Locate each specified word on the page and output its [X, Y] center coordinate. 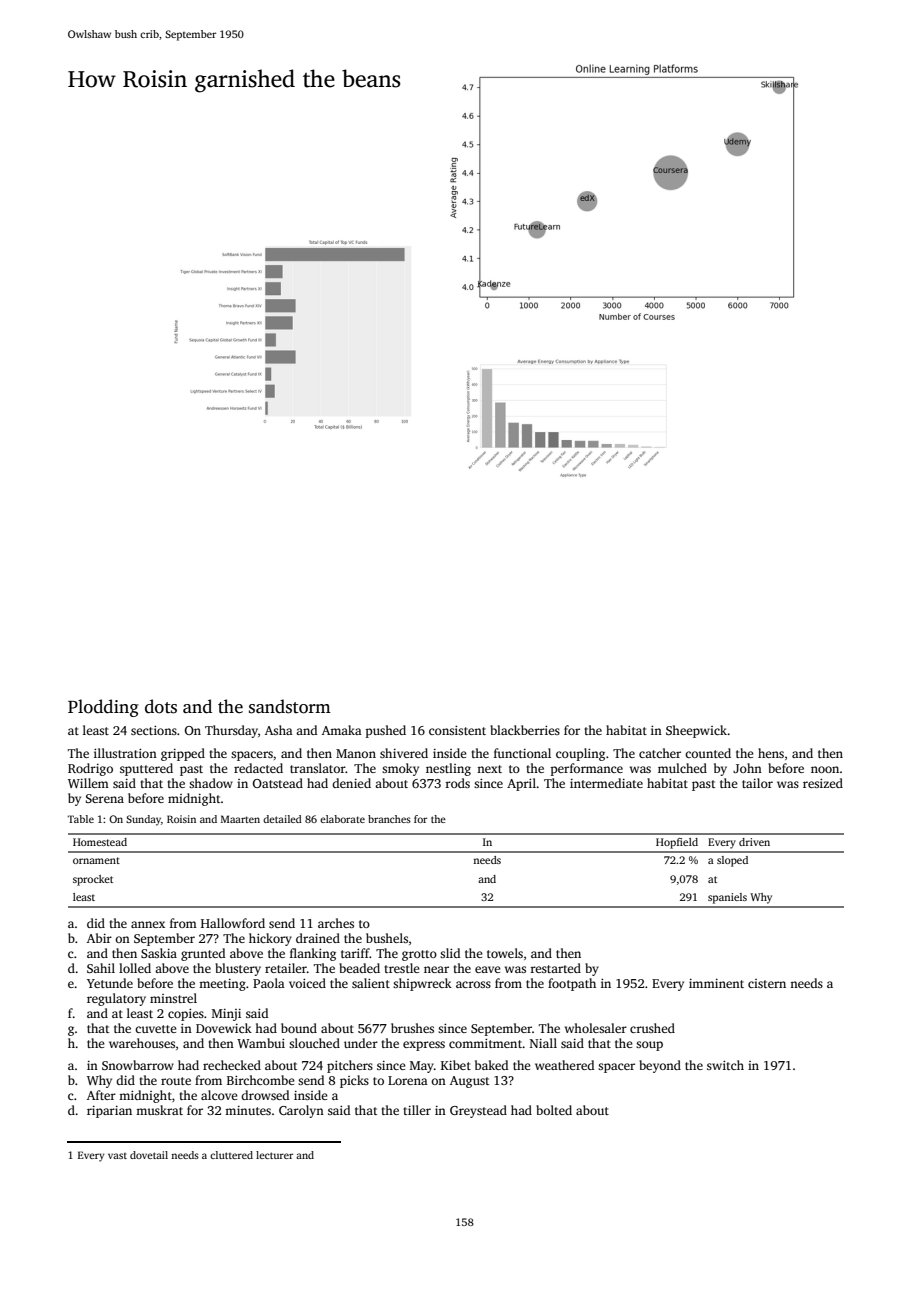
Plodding [103, 708]
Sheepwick [696, 731]
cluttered [231, 1155]
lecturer [274, 1155]
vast [117, 1156]
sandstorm [290, 706]
